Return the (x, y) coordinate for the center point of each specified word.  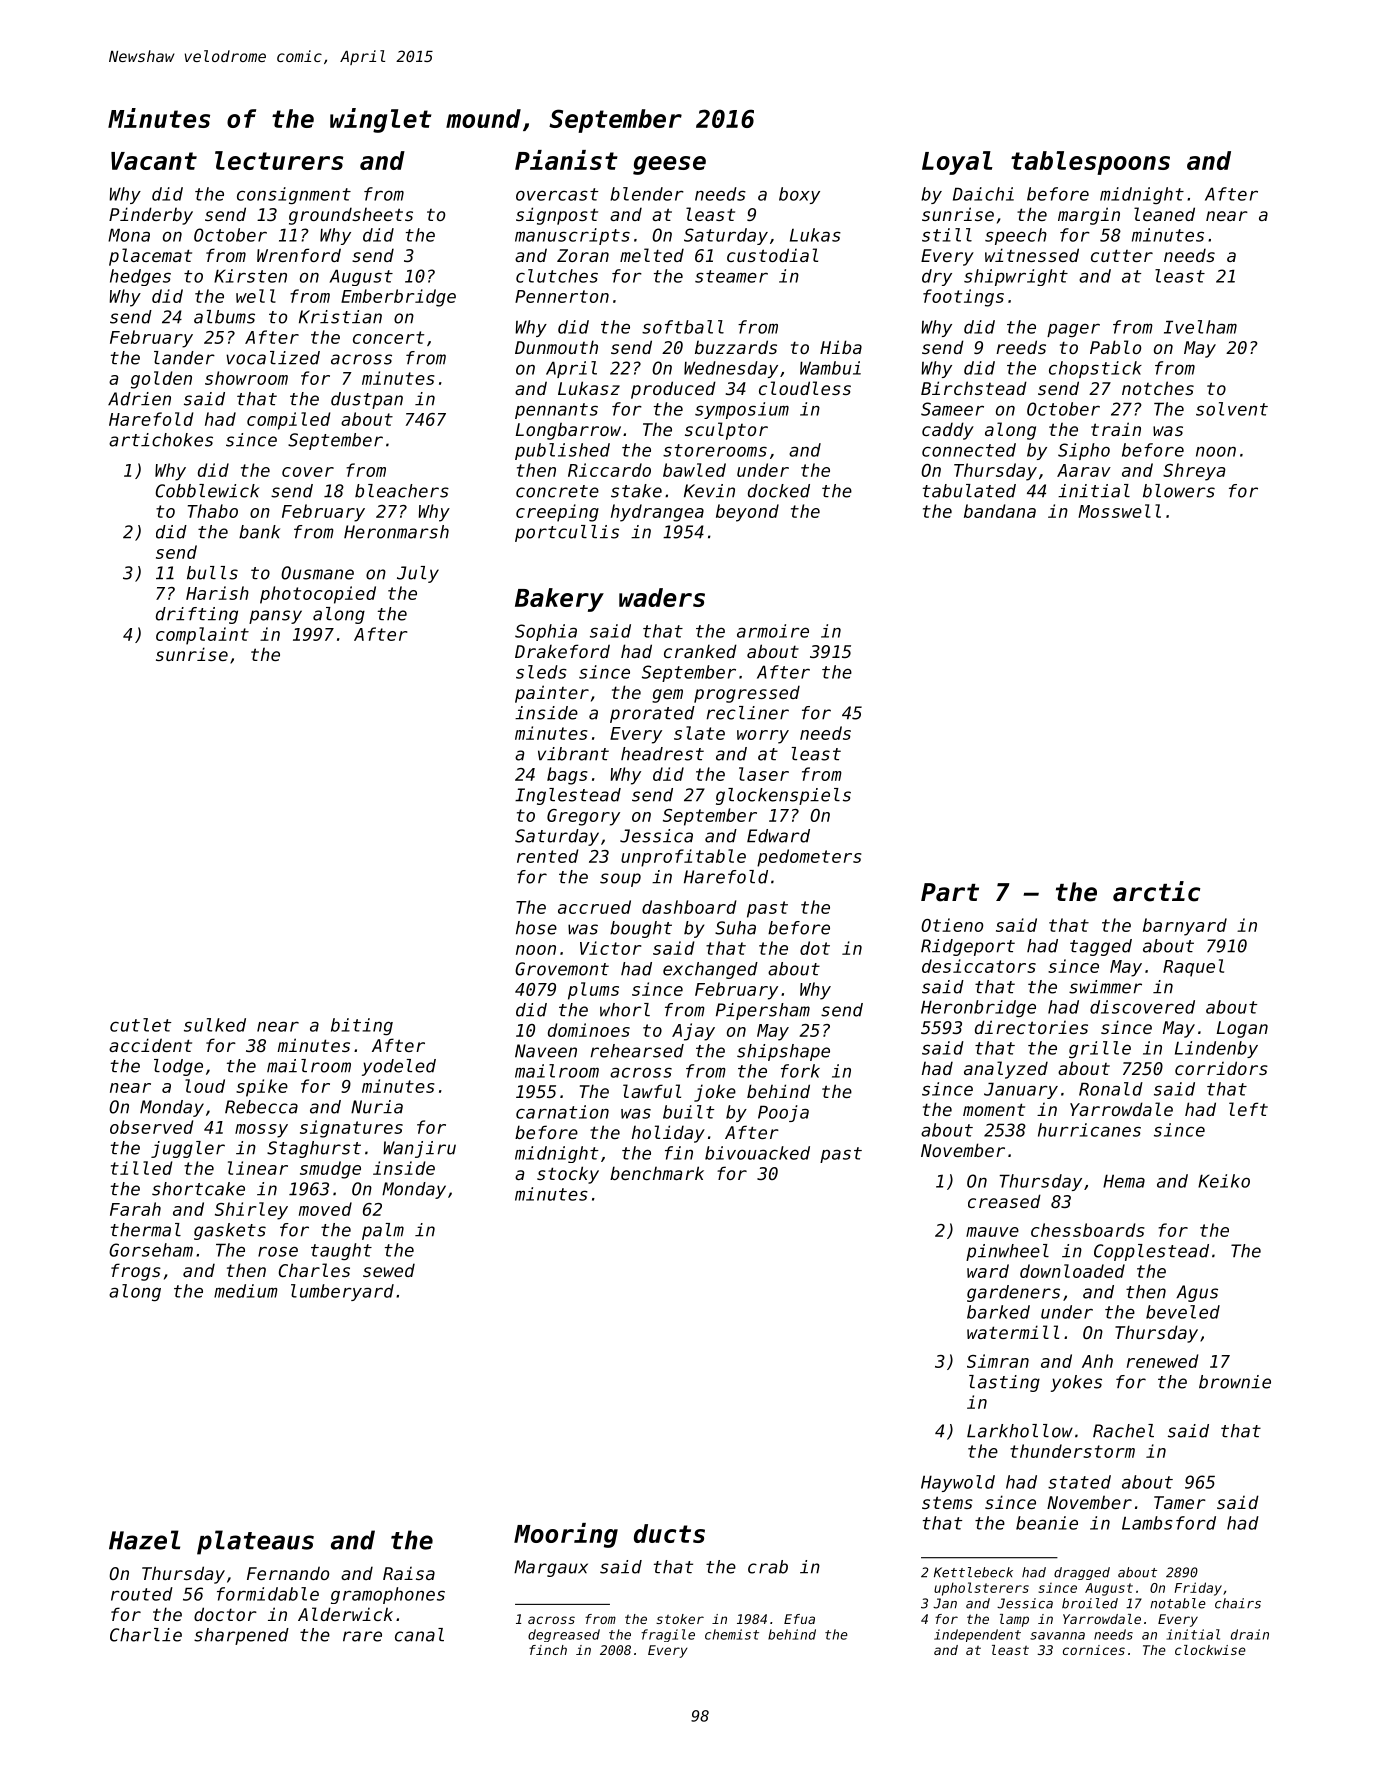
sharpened (241, 1636)
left (1248, 1109)
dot (815, 948)
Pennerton (562, 296)
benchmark (657, 1173)
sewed (389, 1270)
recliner (748, 713)
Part (950, 892)
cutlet (140, 1025)
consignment (294, 195)
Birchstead (974, 388)
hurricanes (1089, 1130)
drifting (197, 615)
